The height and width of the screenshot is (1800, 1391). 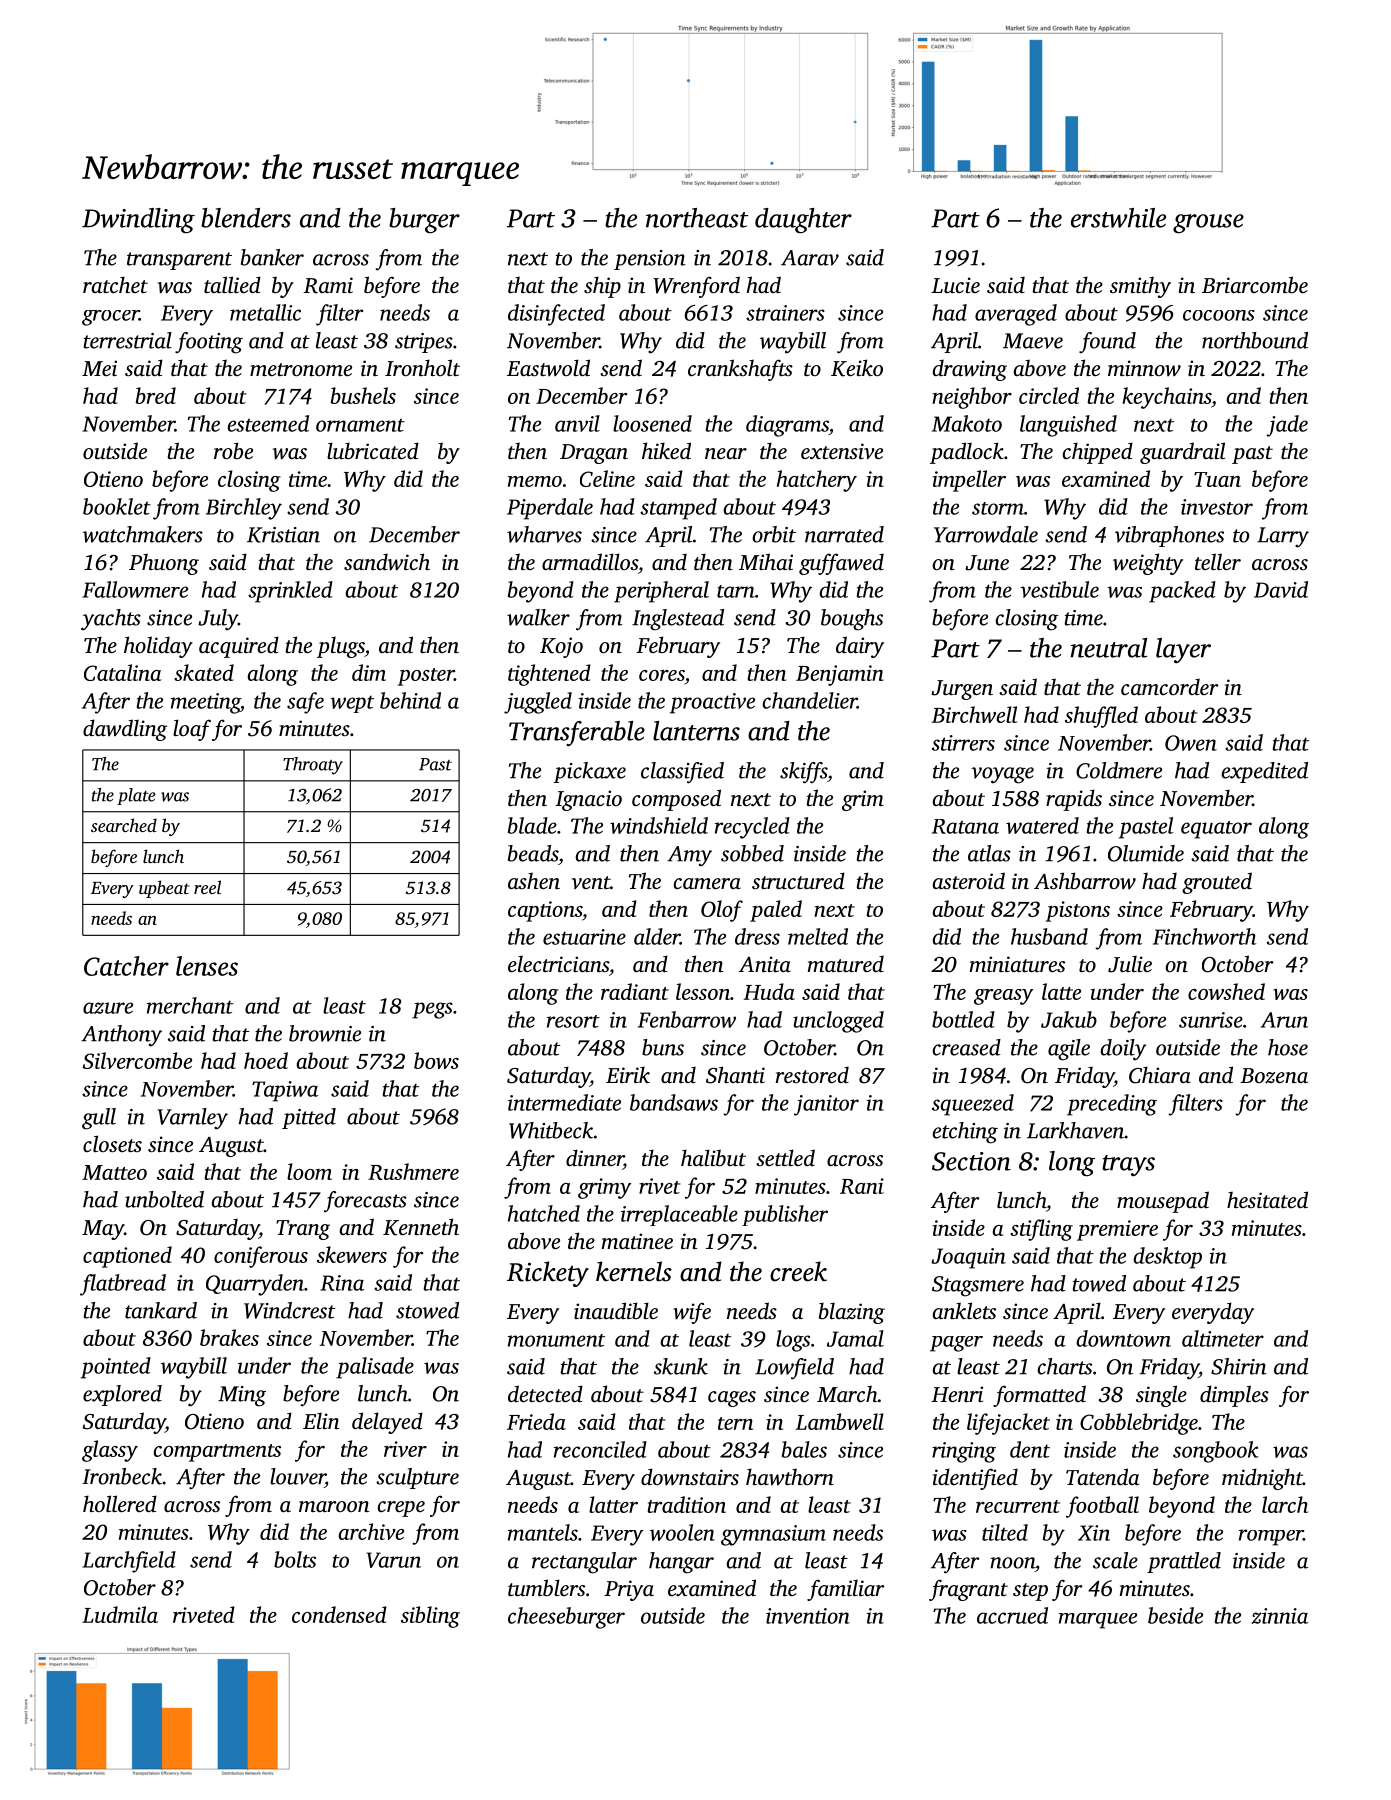 I want to click on behind, so click(x=410, y=700).
